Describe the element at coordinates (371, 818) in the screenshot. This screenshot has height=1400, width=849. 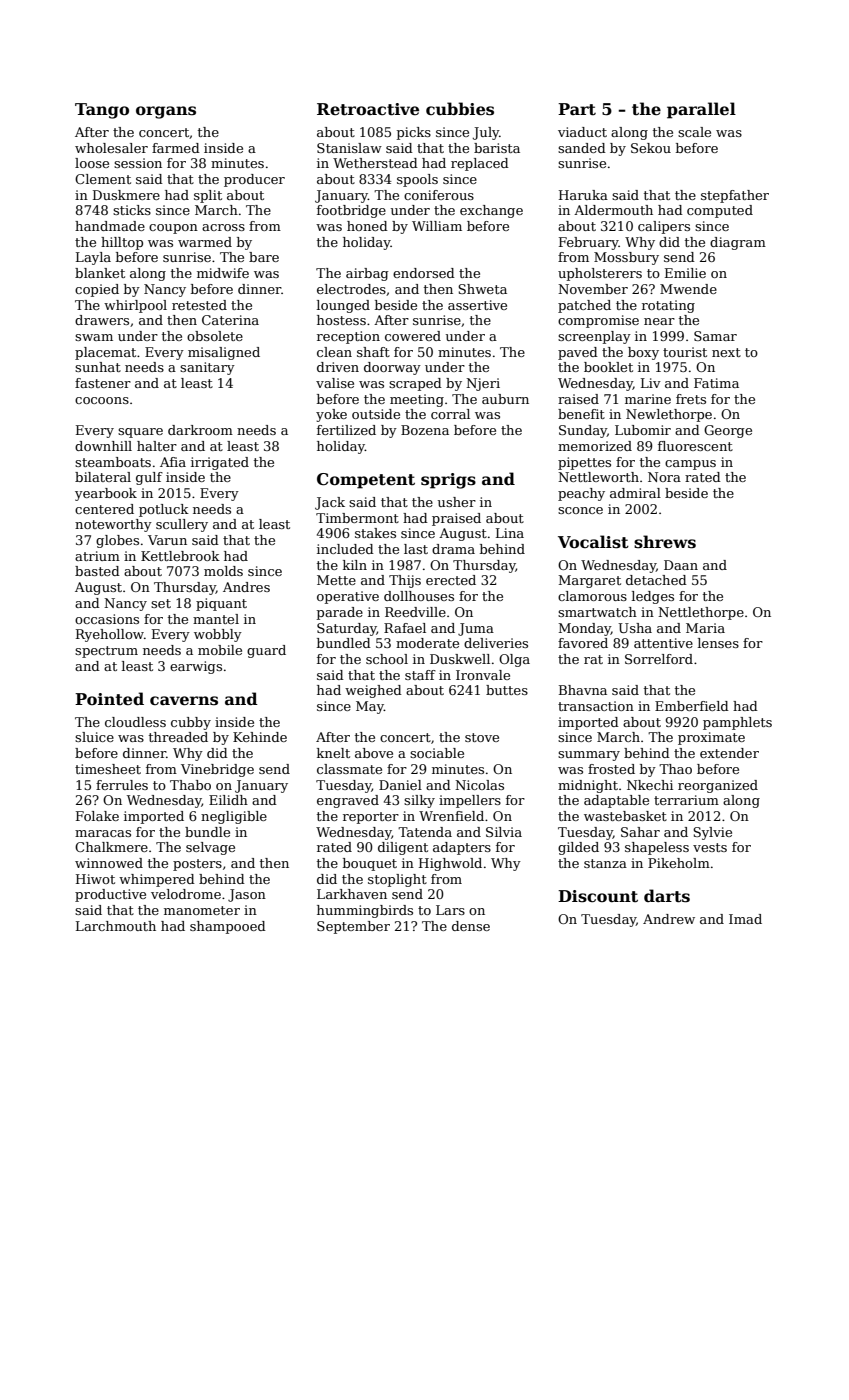
I see `reporter` at that location.
